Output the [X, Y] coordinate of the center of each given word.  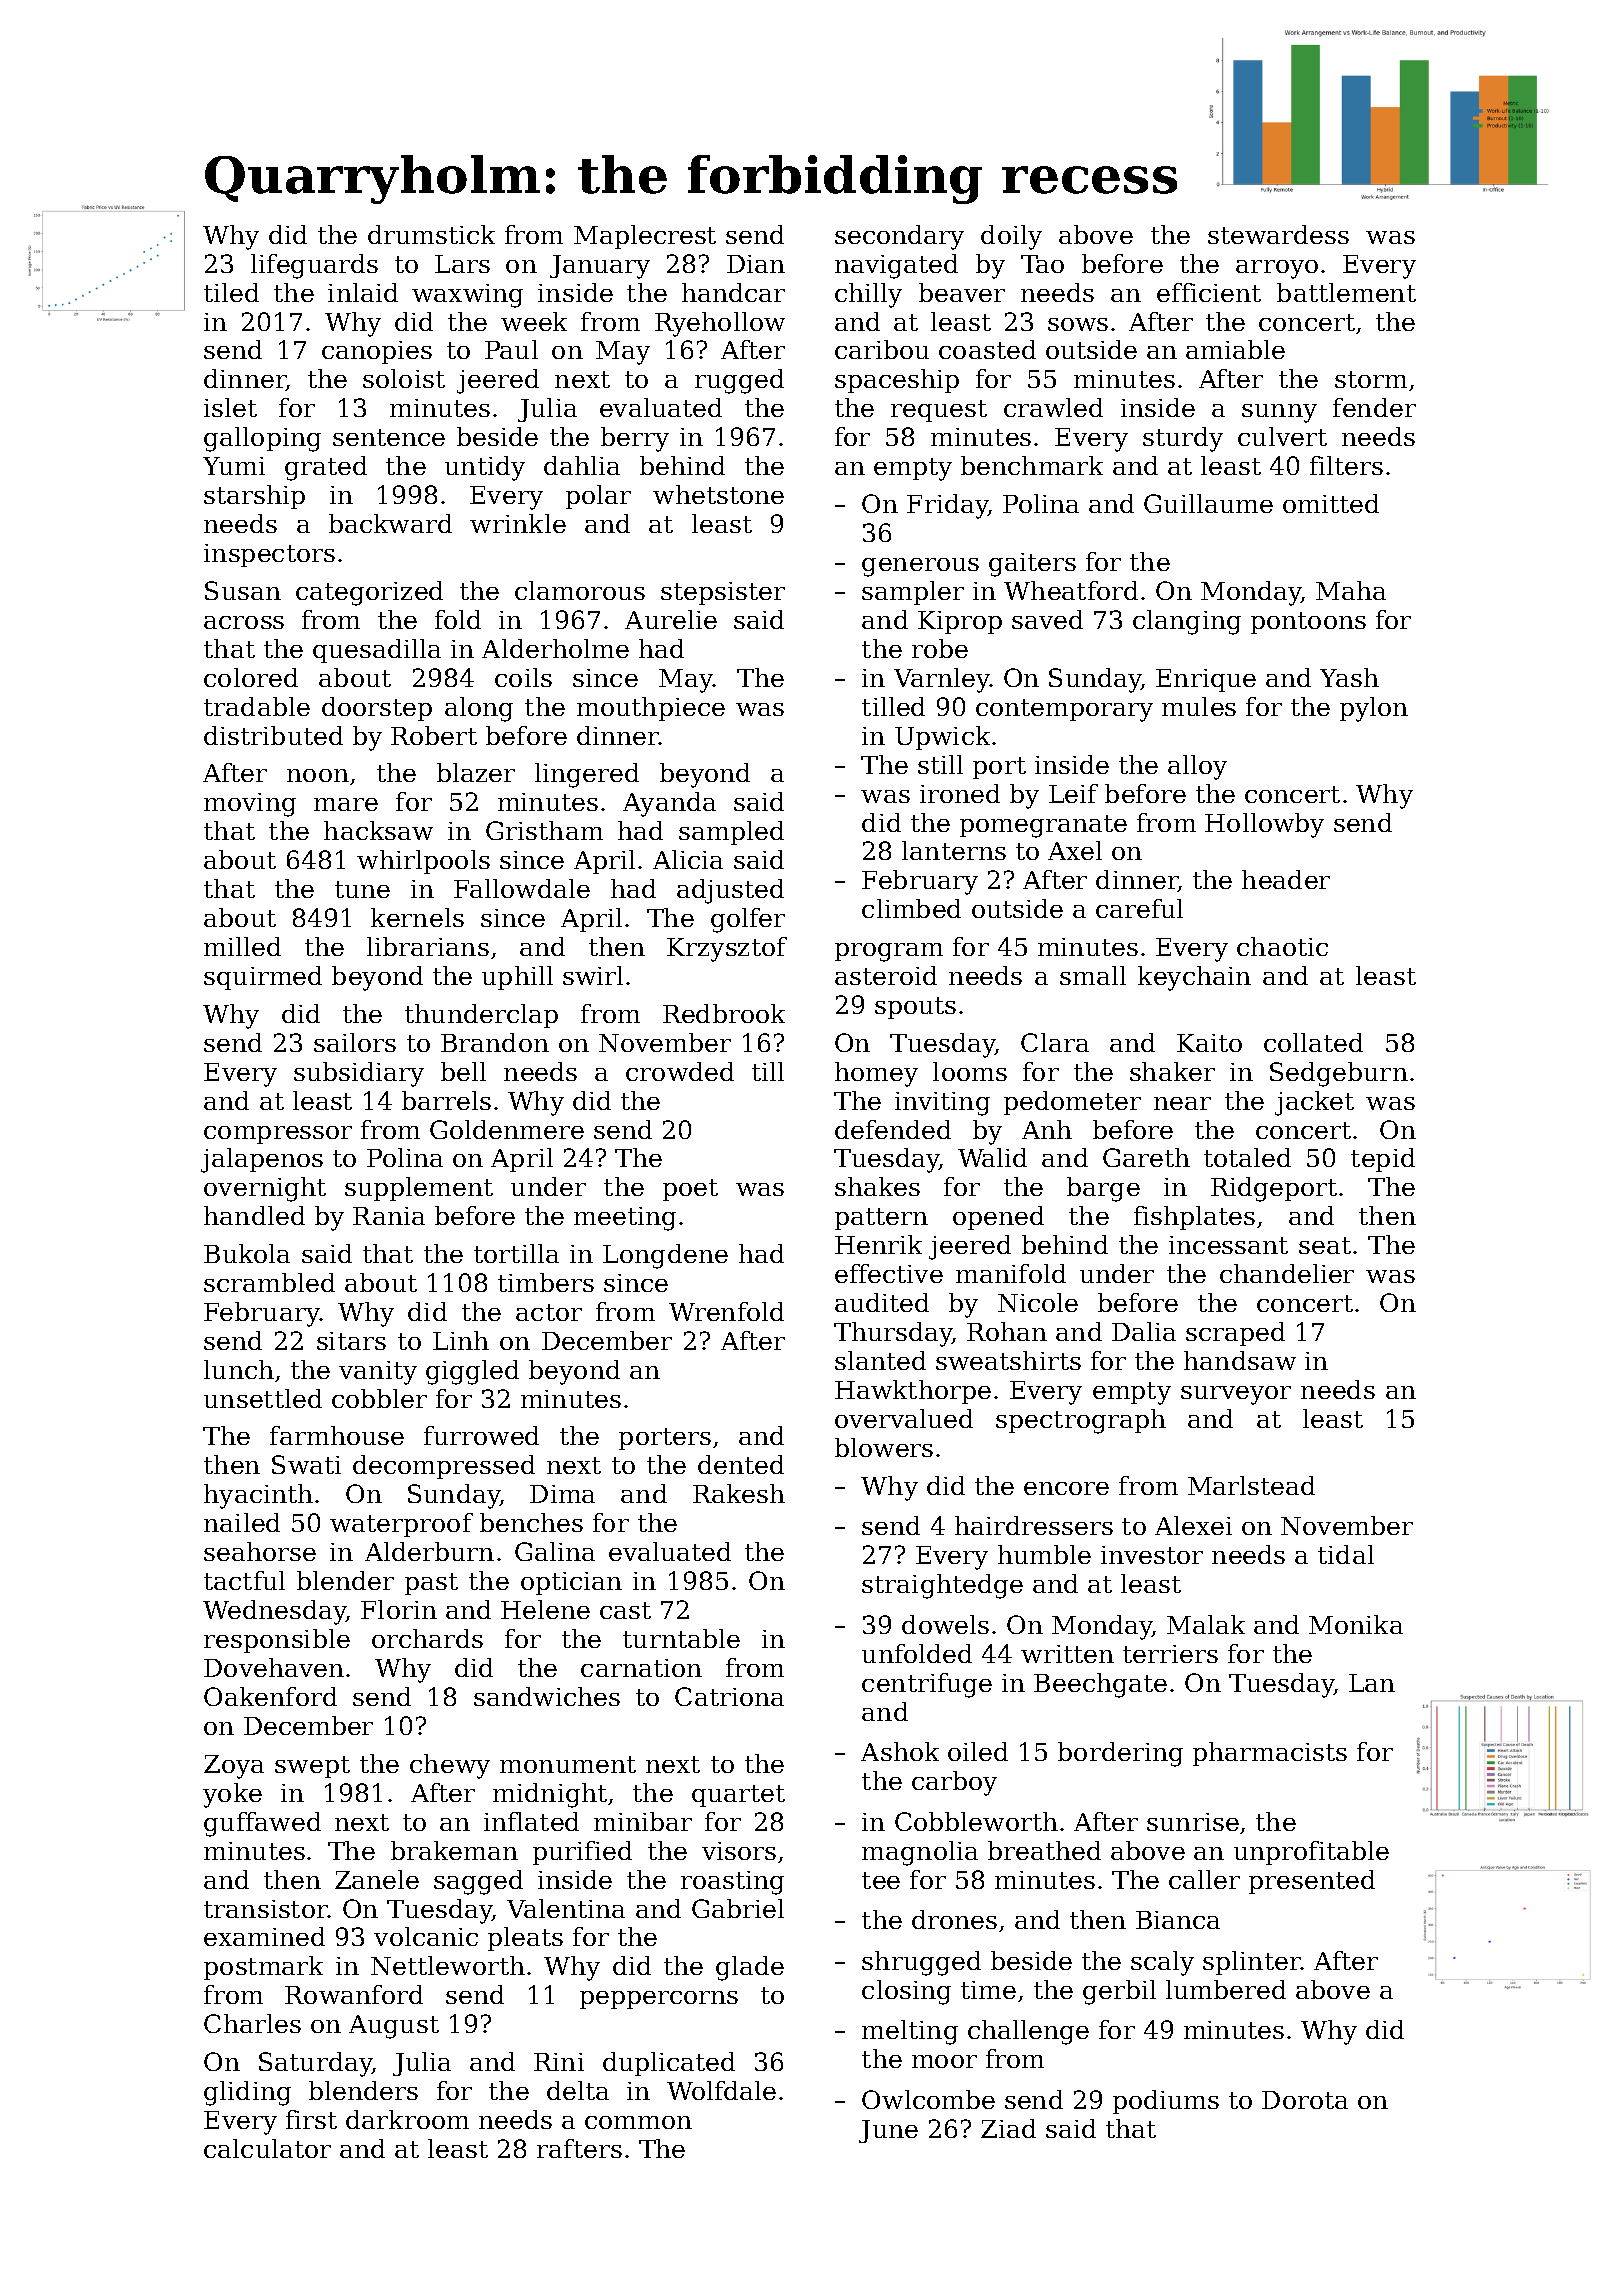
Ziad [1008, 2128]
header [1286, 879]
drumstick [431, 234]
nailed [242, 1522]
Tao [1042, 264]
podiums [1166, 2102]
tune [362, 889]
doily [1011, 237]
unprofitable [1311, 1853]
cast [625, 1610]
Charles [252, 2023]
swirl [593, 975]
